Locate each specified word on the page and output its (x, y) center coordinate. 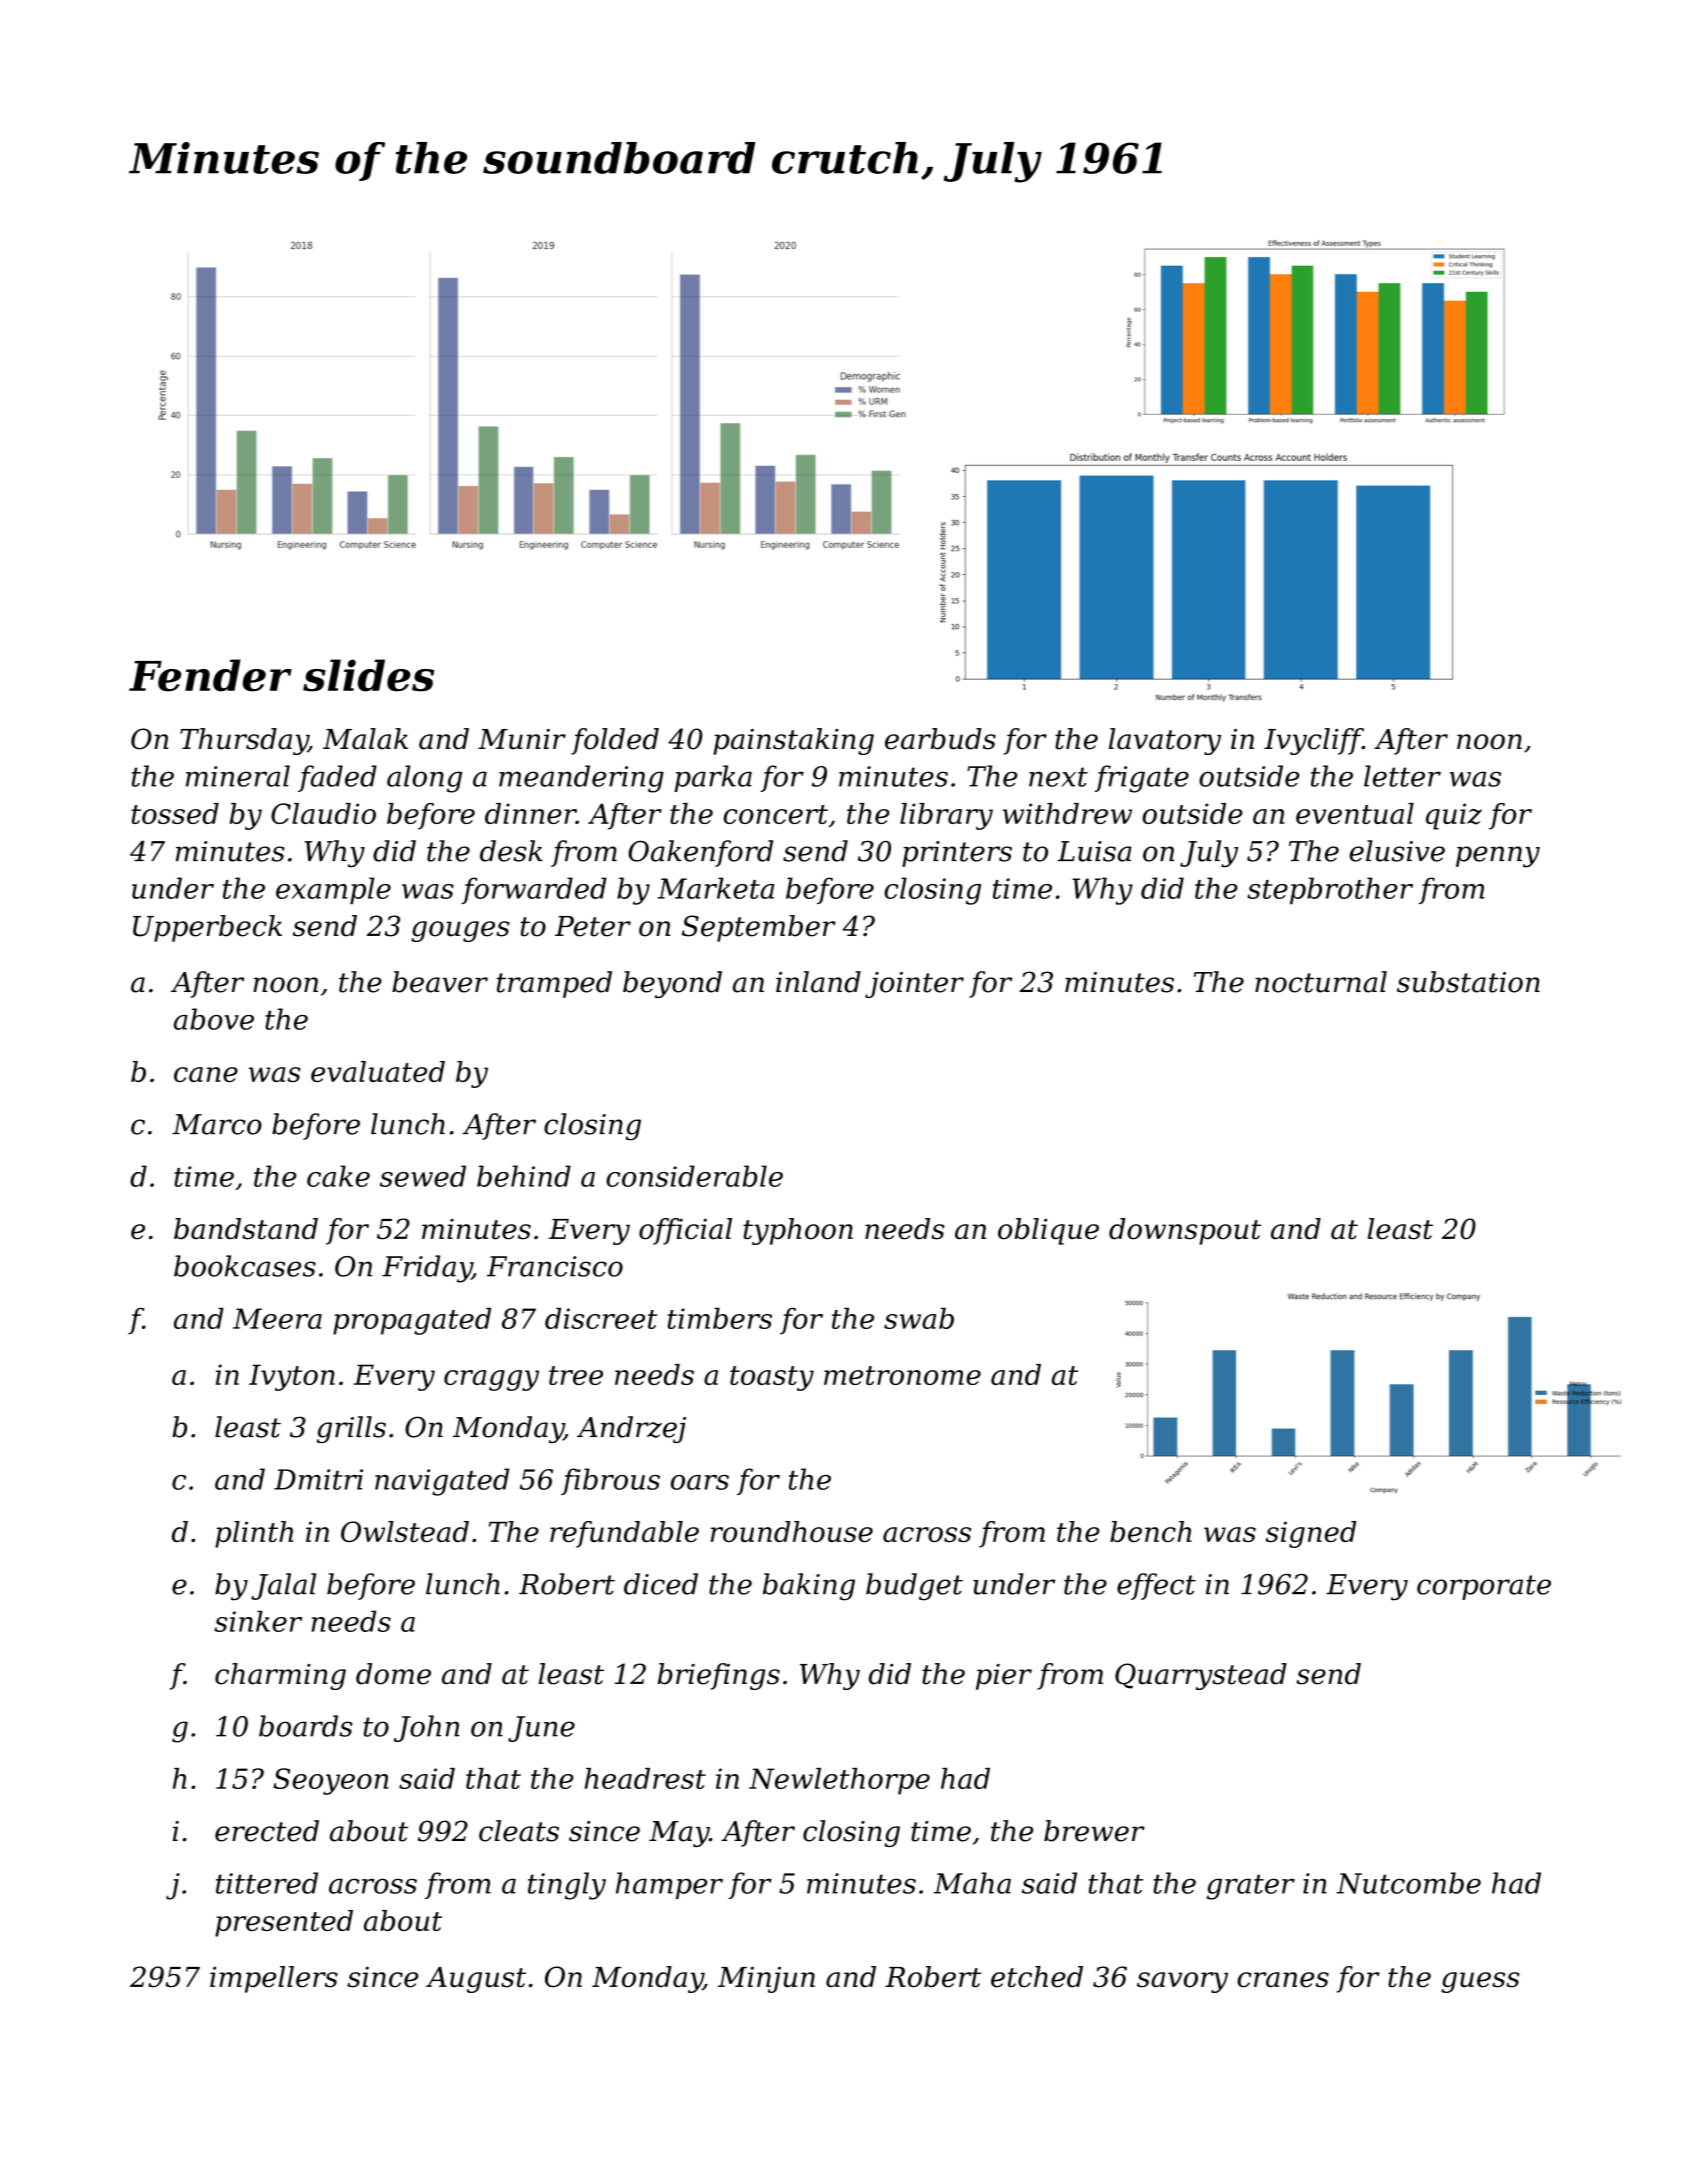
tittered (267, 1883)
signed (1311, 1534)
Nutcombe (1409, 1883)
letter (1402, 776)
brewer (1094, 1831)
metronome (902, 1375)
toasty (772, 1378)
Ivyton (292, 1377)
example (333, 891)
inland (818, 982)
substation (1468, 982)
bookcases (245, 1266)
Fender (210, 675)
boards (306, 1726)
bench (1150, 1531)
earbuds (940, 739)
